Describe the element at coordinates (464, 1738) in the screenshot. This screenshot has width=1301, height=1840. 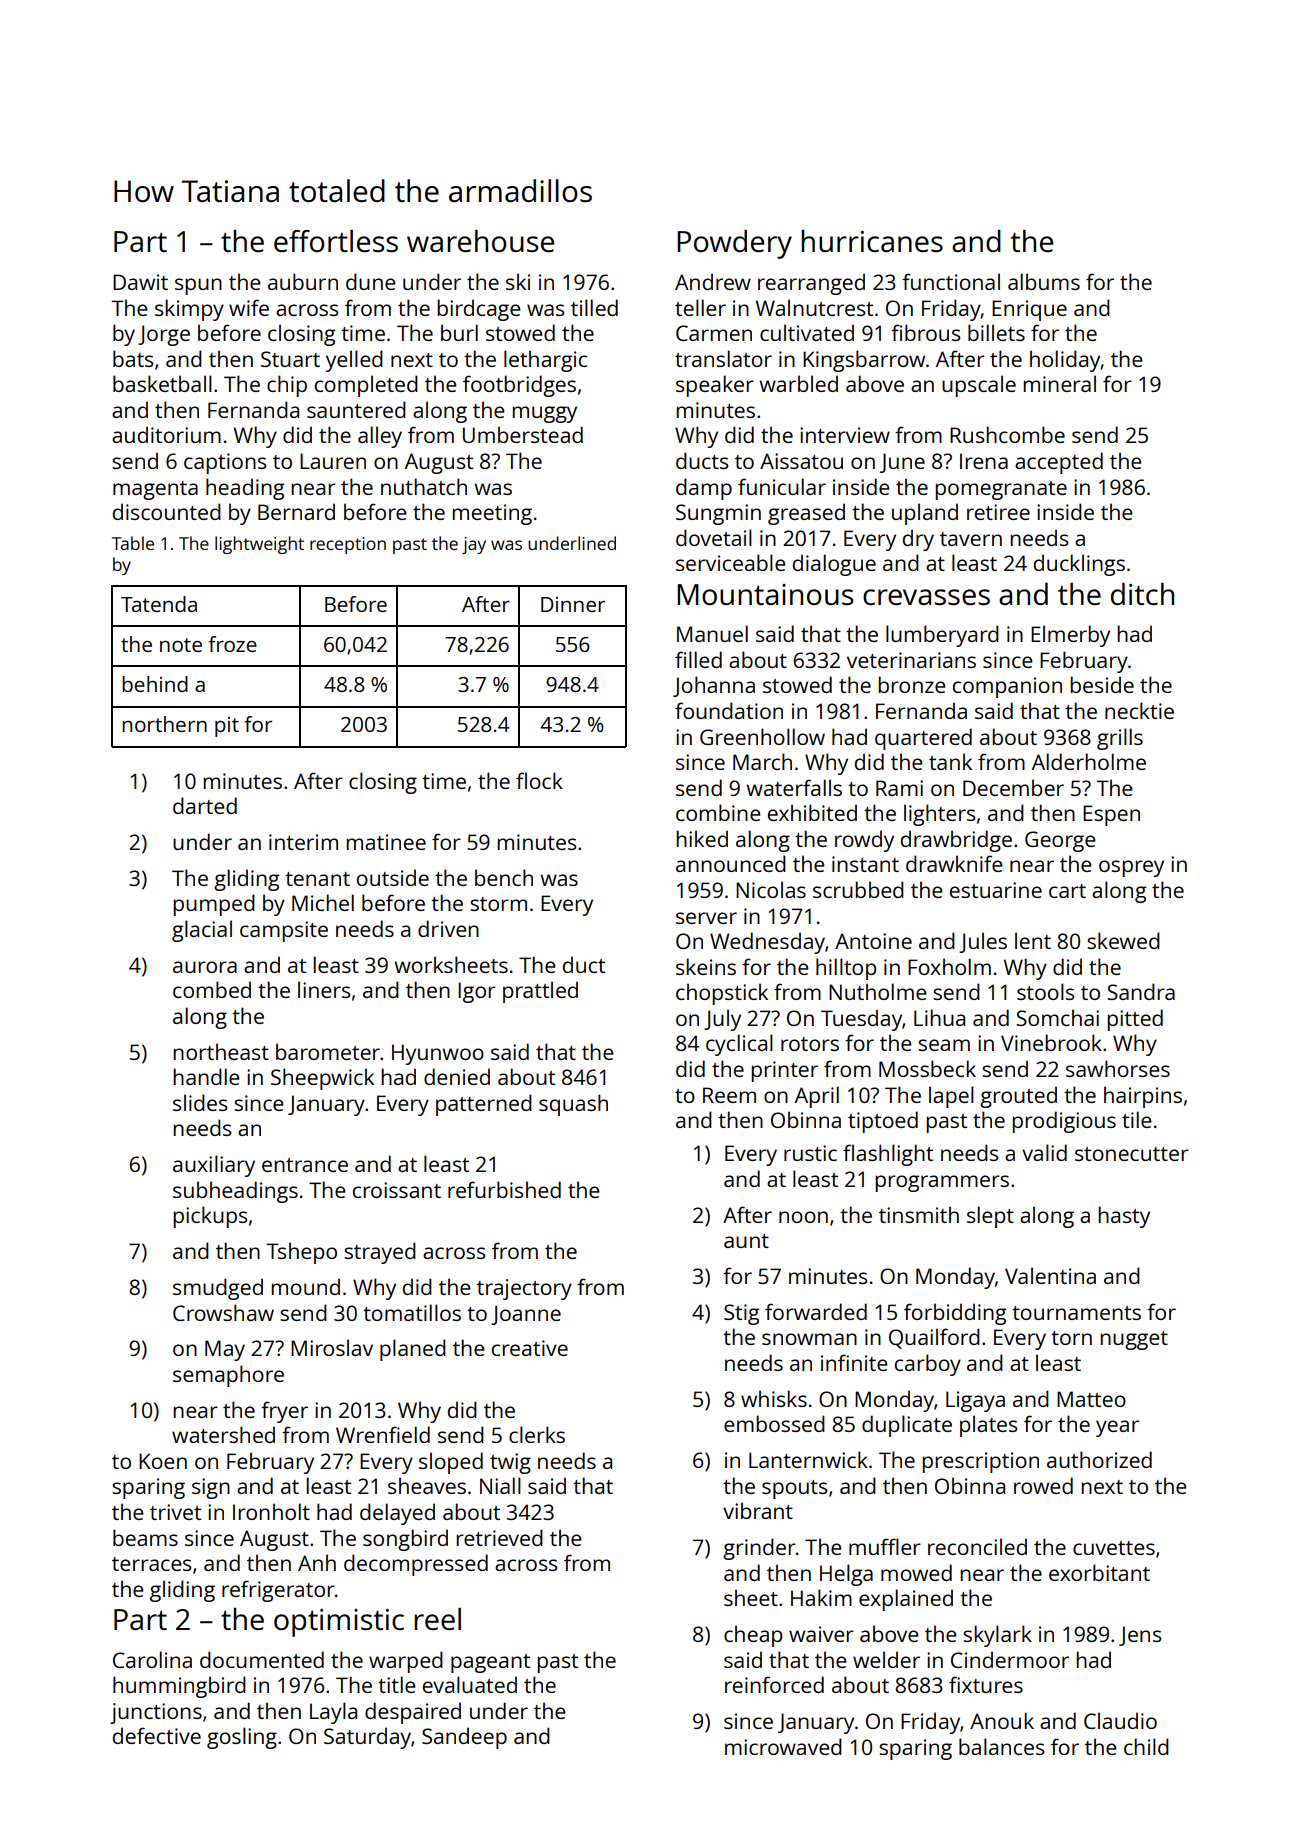
I see `Sandeep` at that location.
